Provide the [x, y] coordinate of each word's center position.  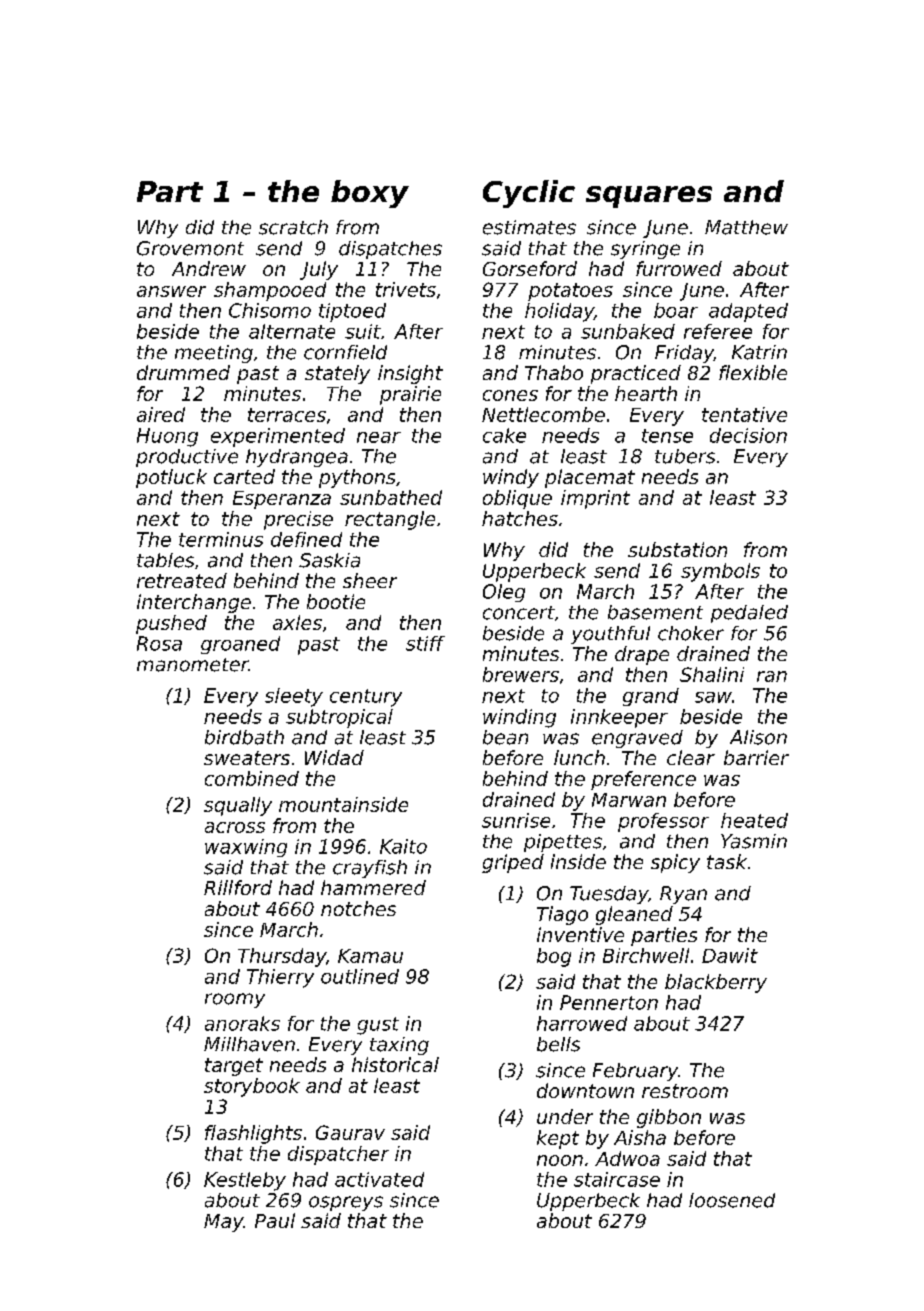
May [224, 1223]
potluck [171, 478]
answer [171, 291]
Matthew [746, 227]
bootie [336, 601]
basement [655, 612]
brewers [521, 674]
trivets [406, 289]
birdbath [244, 737]
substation [677, 549]
